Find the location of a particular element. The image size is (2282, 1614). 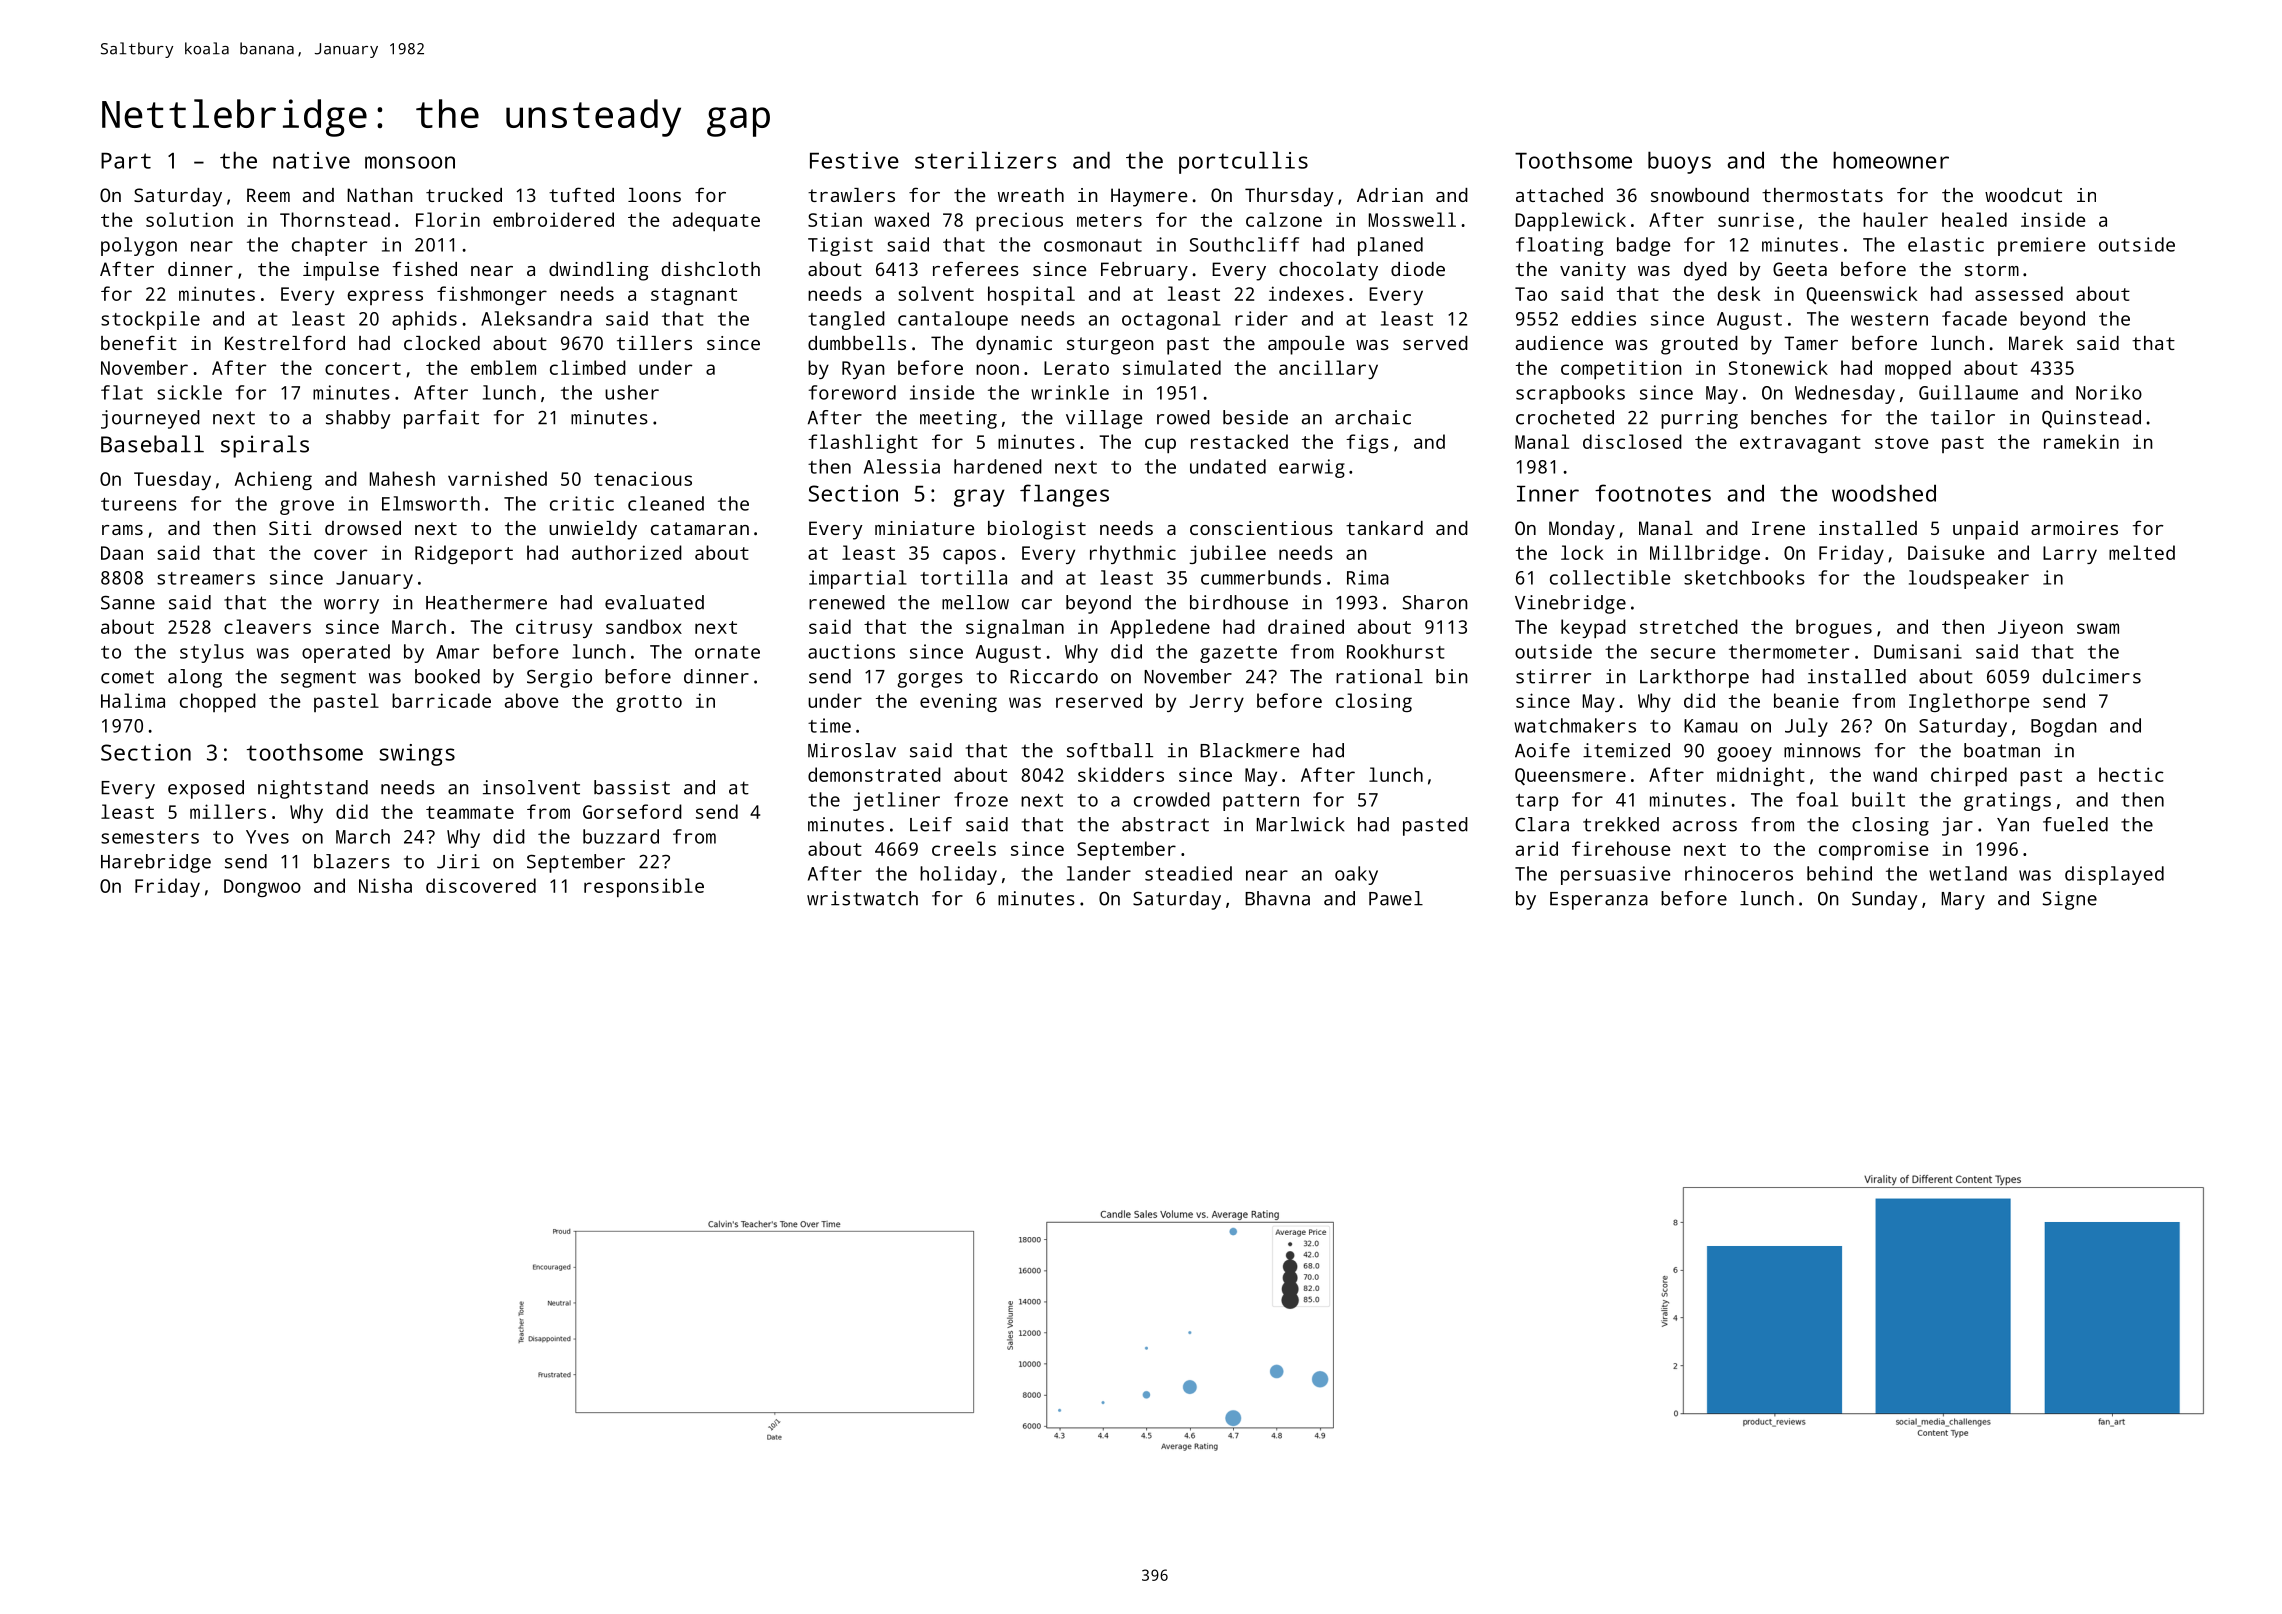

gorges is located at coordinates (930, 680).
